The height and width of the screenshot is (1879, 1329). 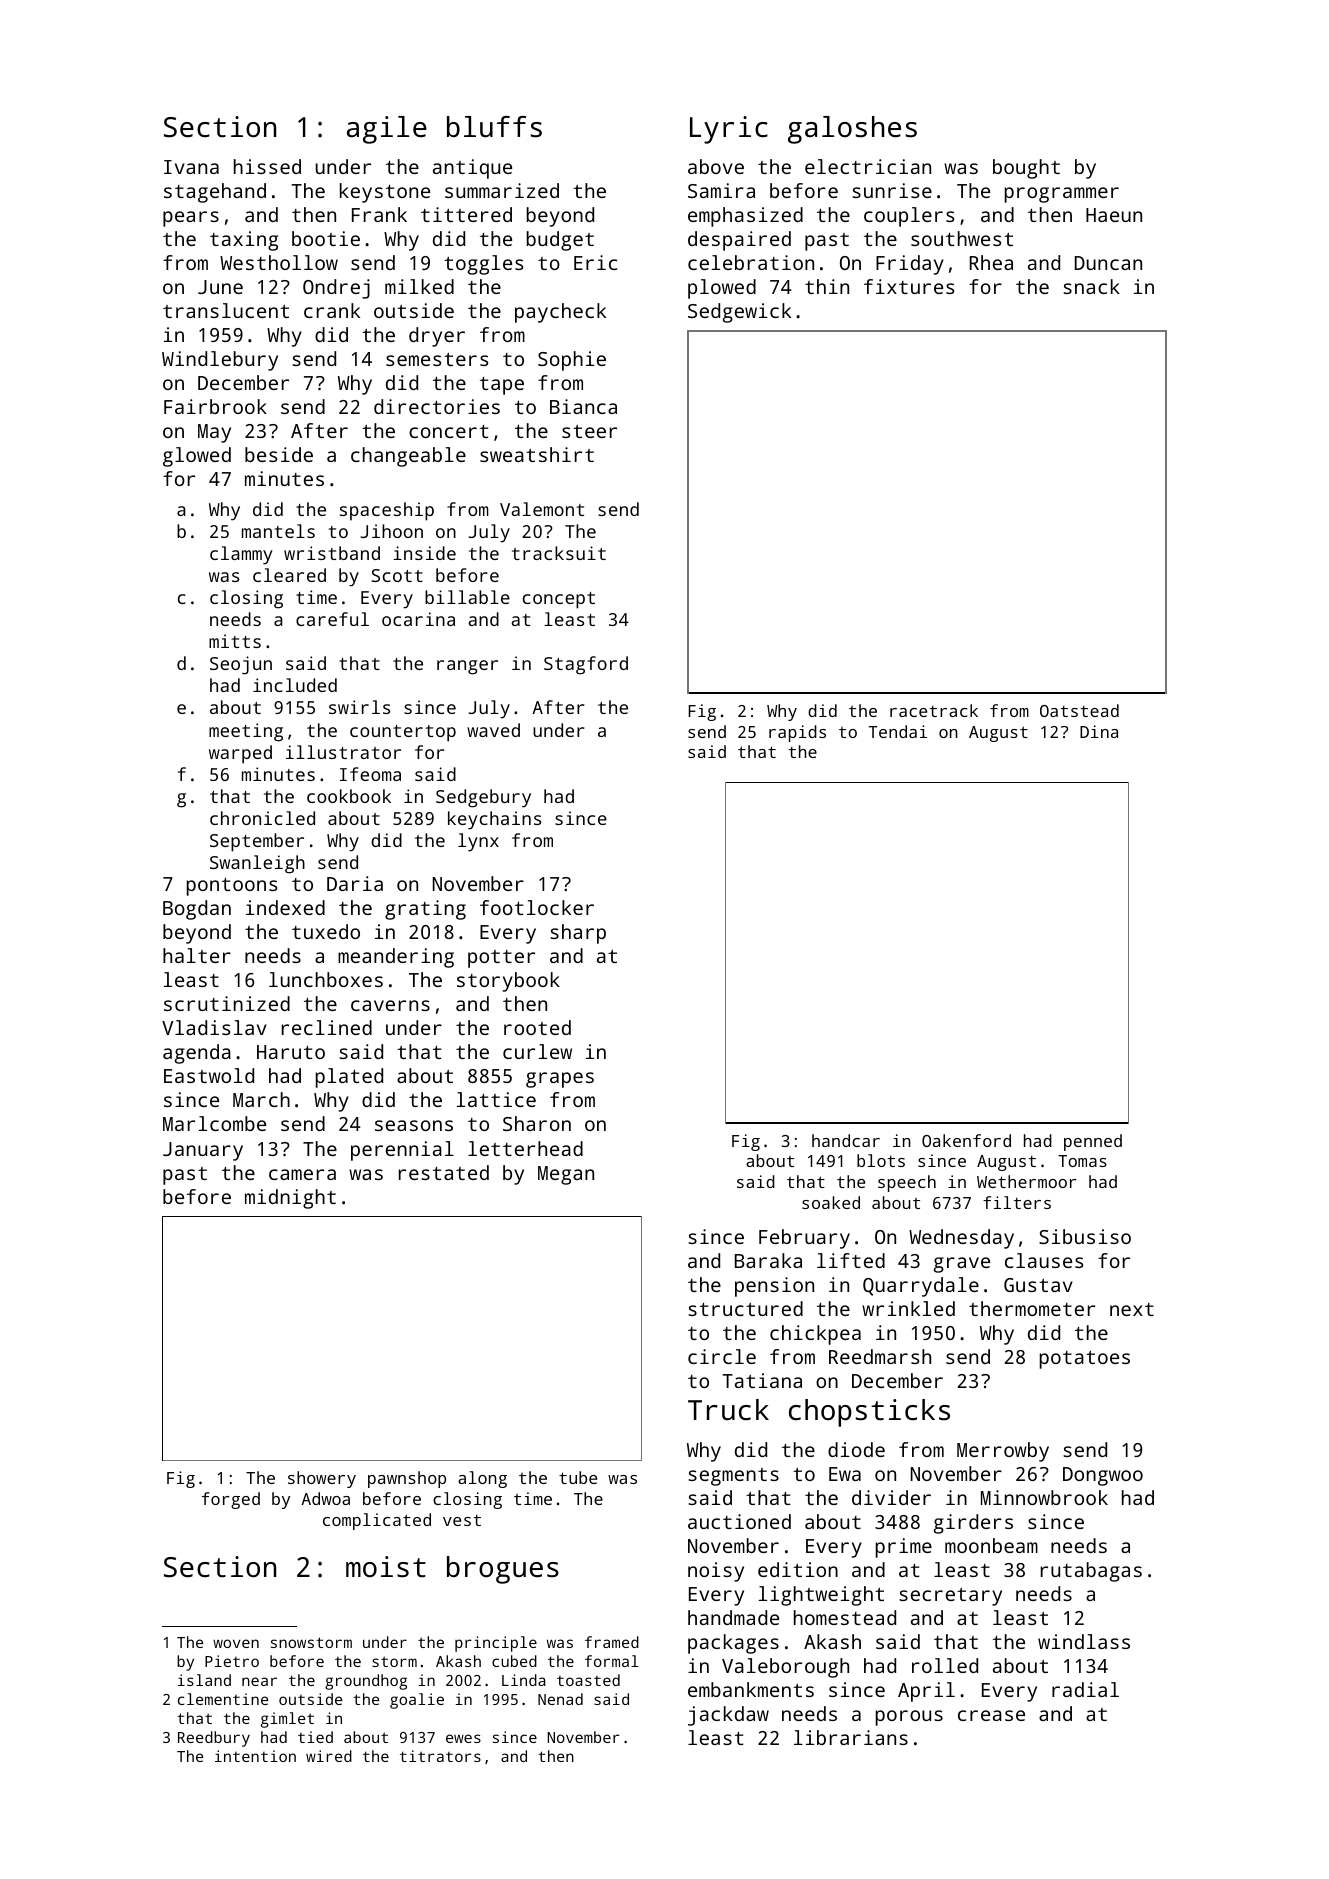 What do you see at coordinates (909, 286) in the screenshot?
I see `fixtures` at bounding box center [909, 286].
